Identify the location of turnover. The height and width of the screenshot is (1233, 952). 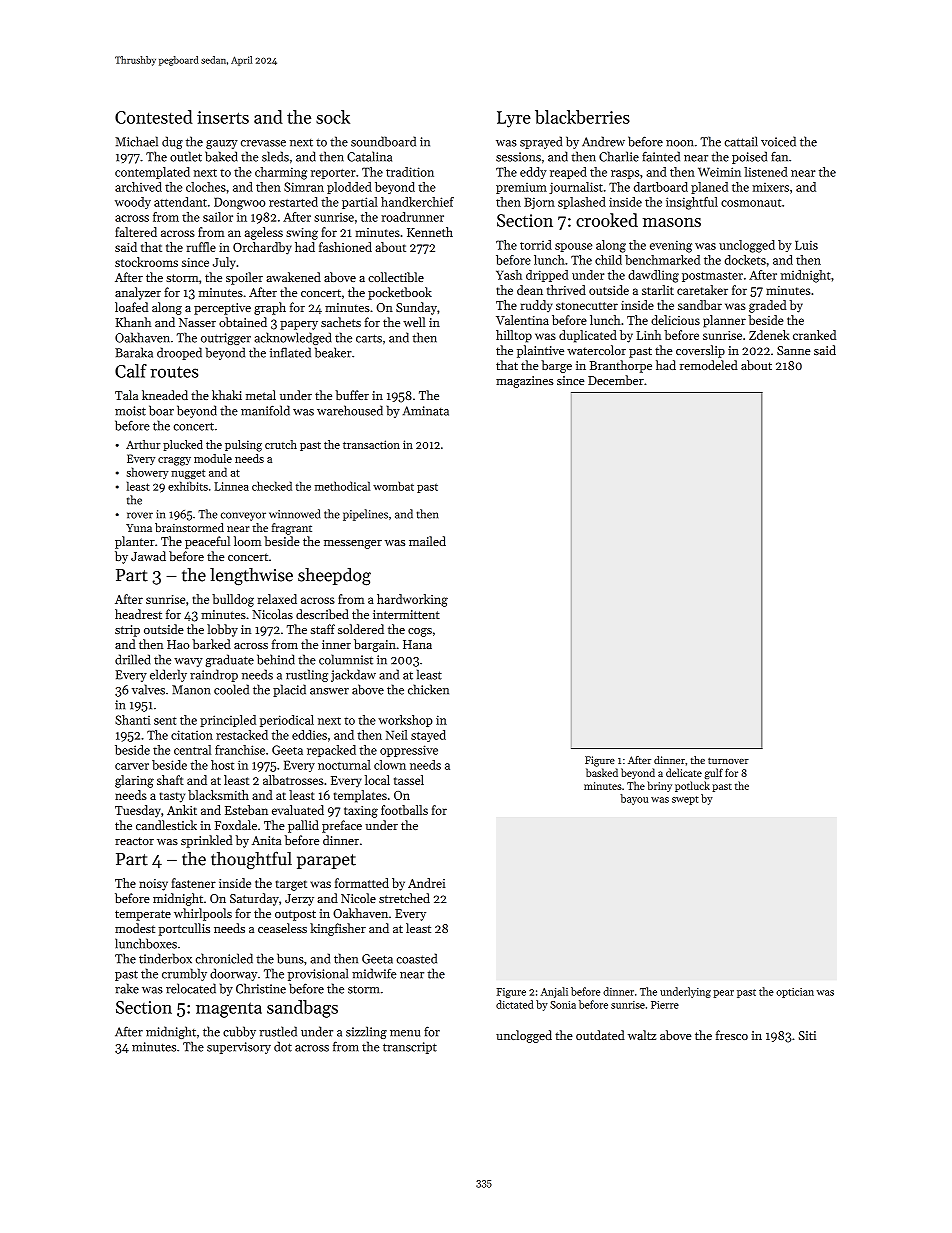
(728, 760).
